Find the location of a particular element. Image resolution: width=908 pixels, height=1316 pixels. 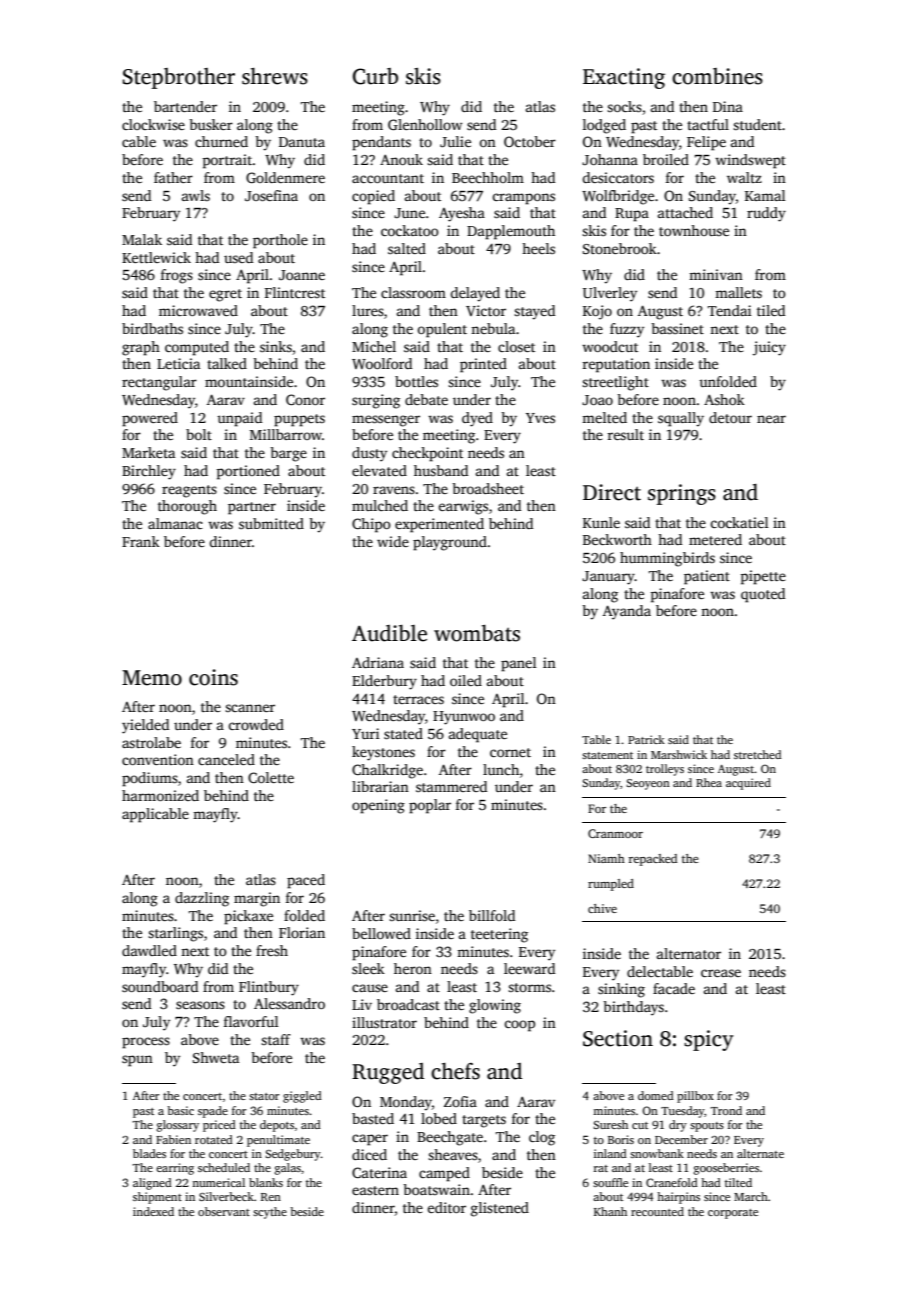

result is located at coordinates (625, 434).
